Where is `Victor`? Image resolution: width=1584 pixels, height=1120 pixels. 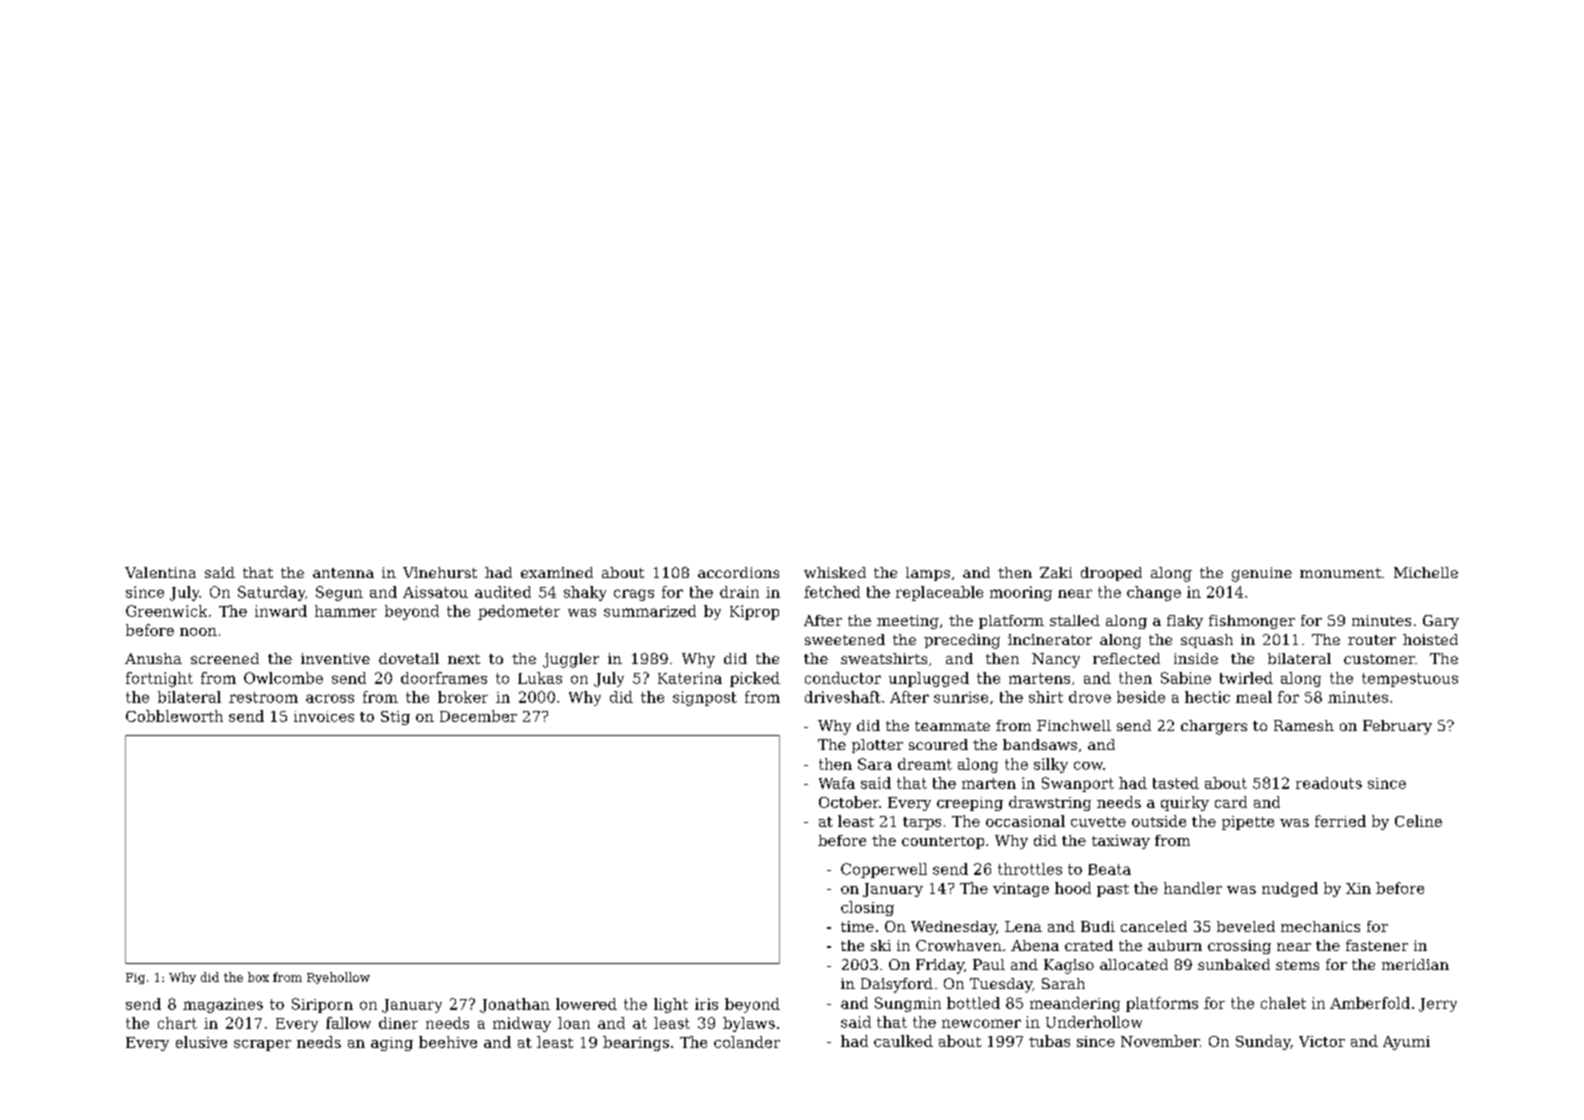 Victor is located at coordinates (1322, 1041).
